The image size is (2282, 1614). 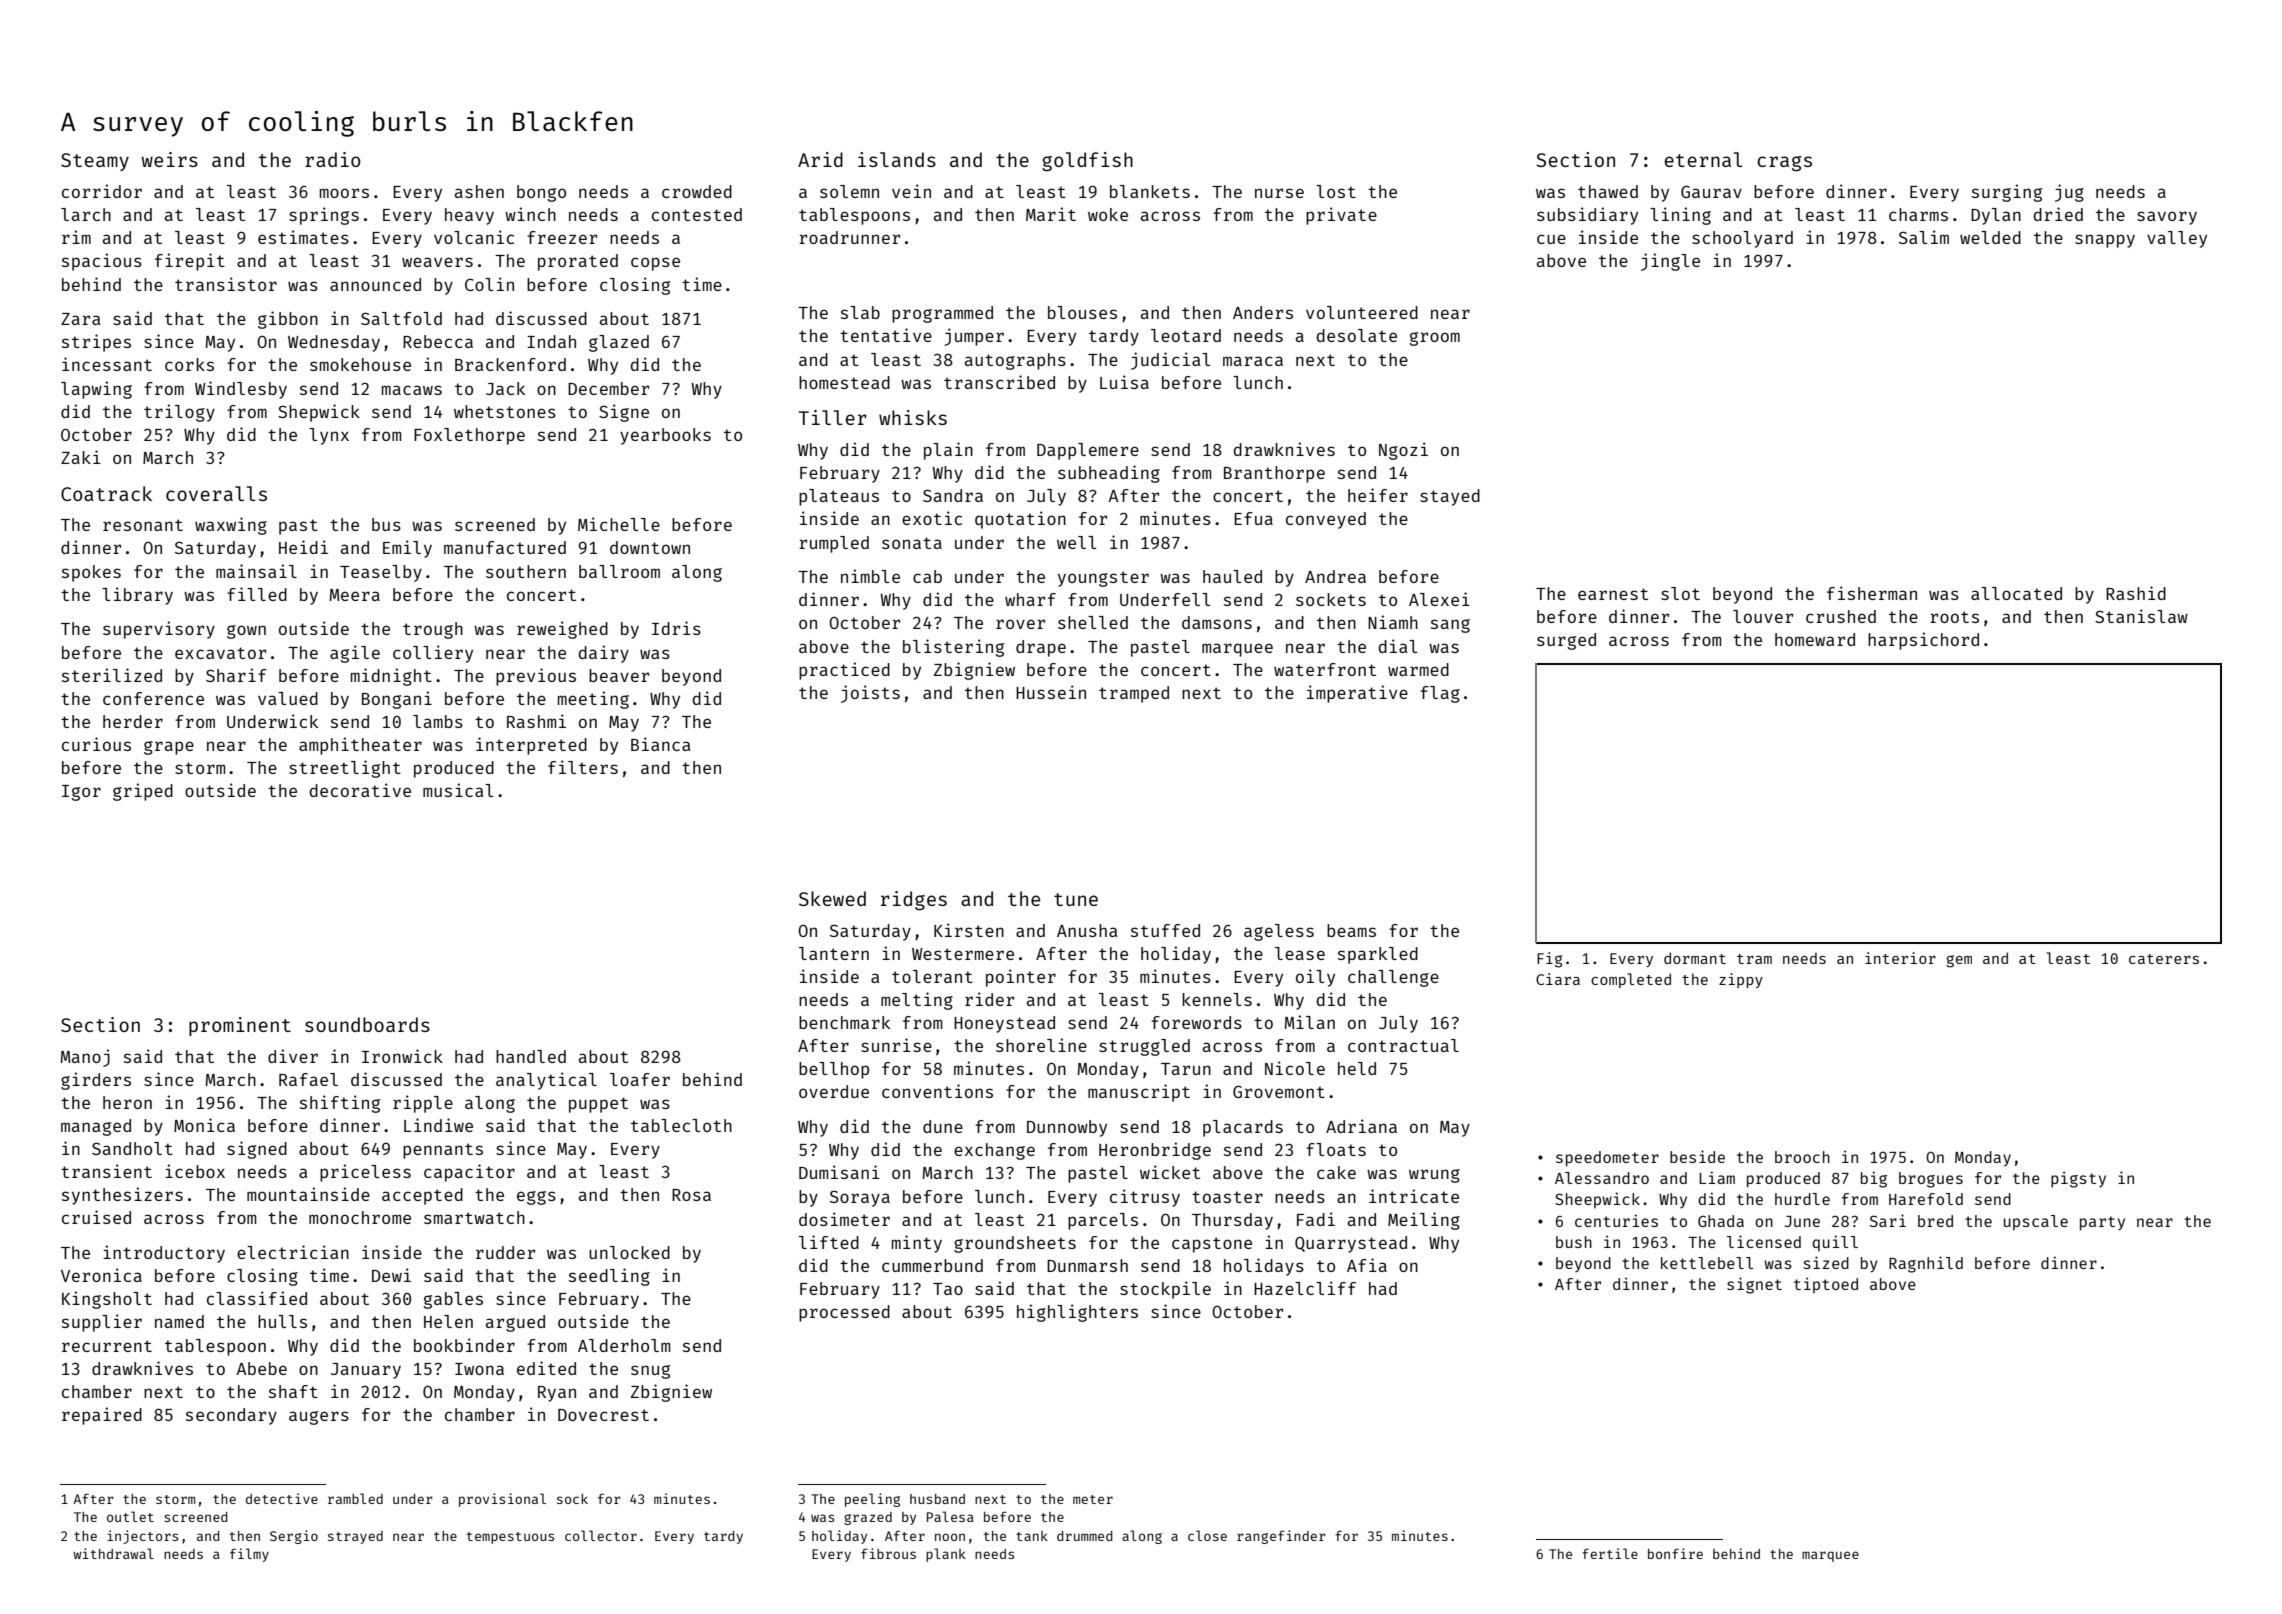 I want to click on radio, so click(x=333, y=159).
